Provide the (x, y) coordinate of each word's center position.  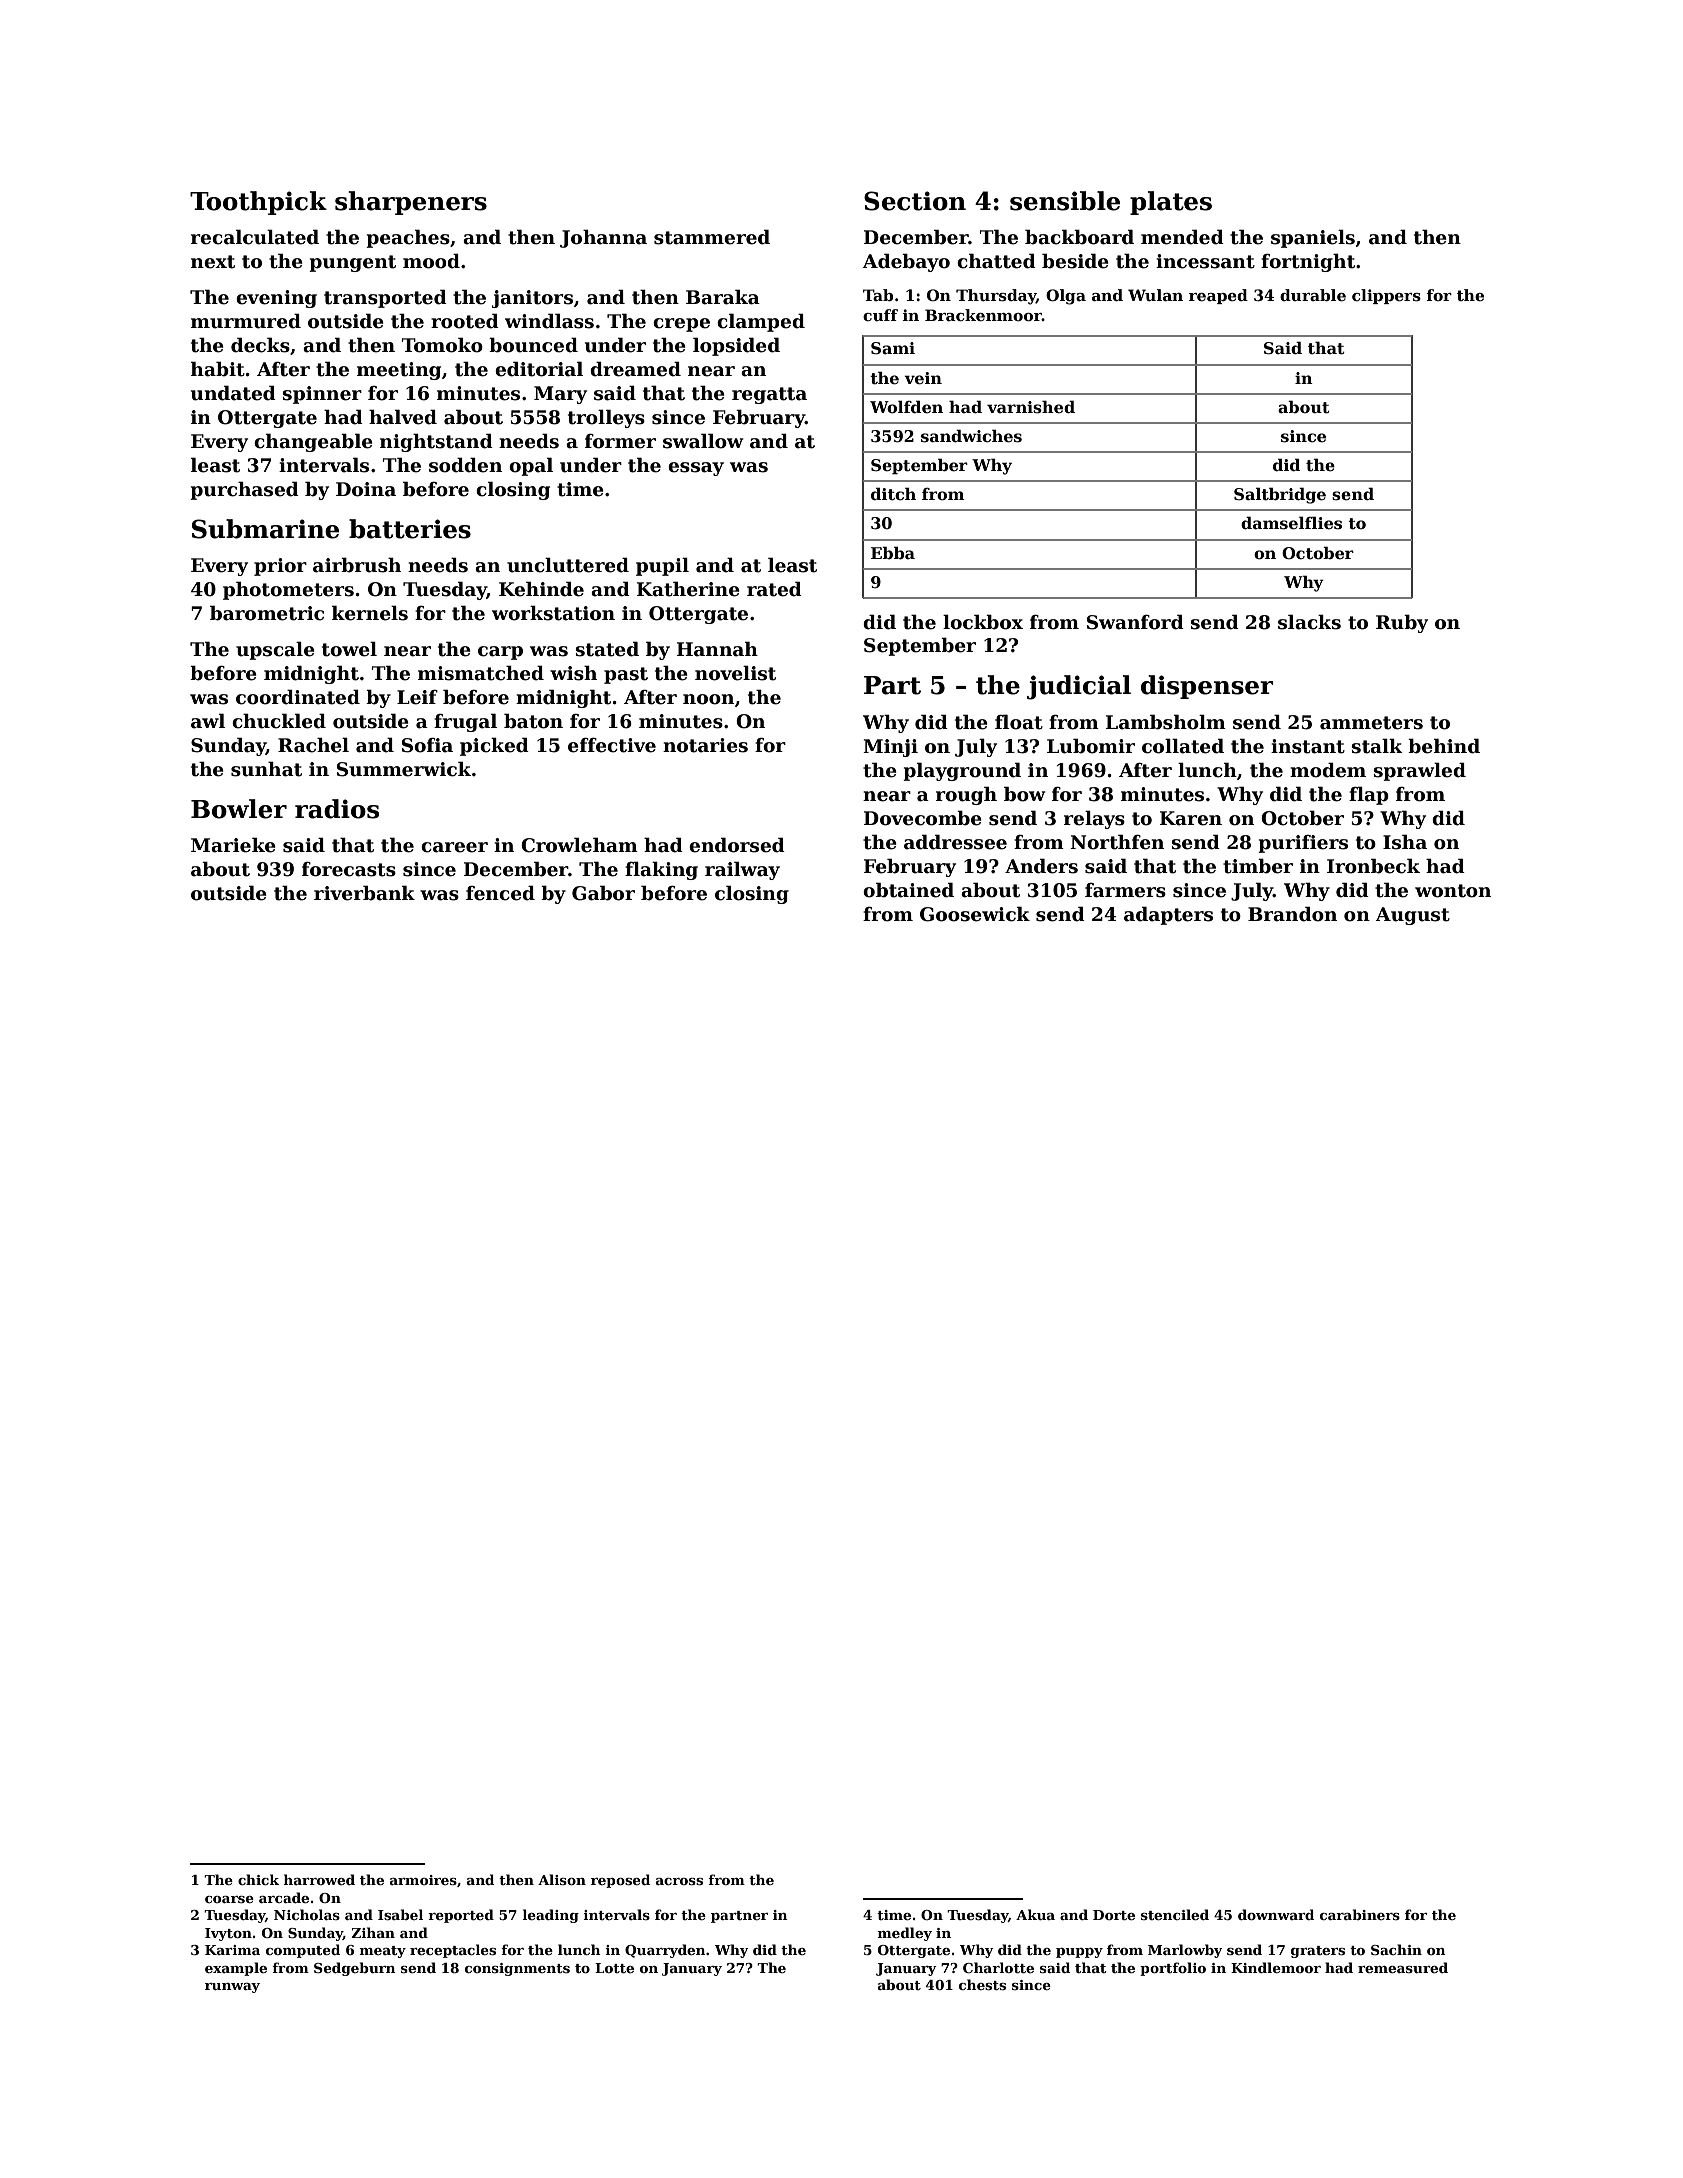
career (454, 847)
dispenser (1207, 687)
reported (461, 1916)
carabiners (1360, 1914)
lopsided (736, 346)
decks (260, 345)
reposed (620, 1881)
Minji (890, 748)
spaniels (1313, 238)
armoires (423, 1880)
